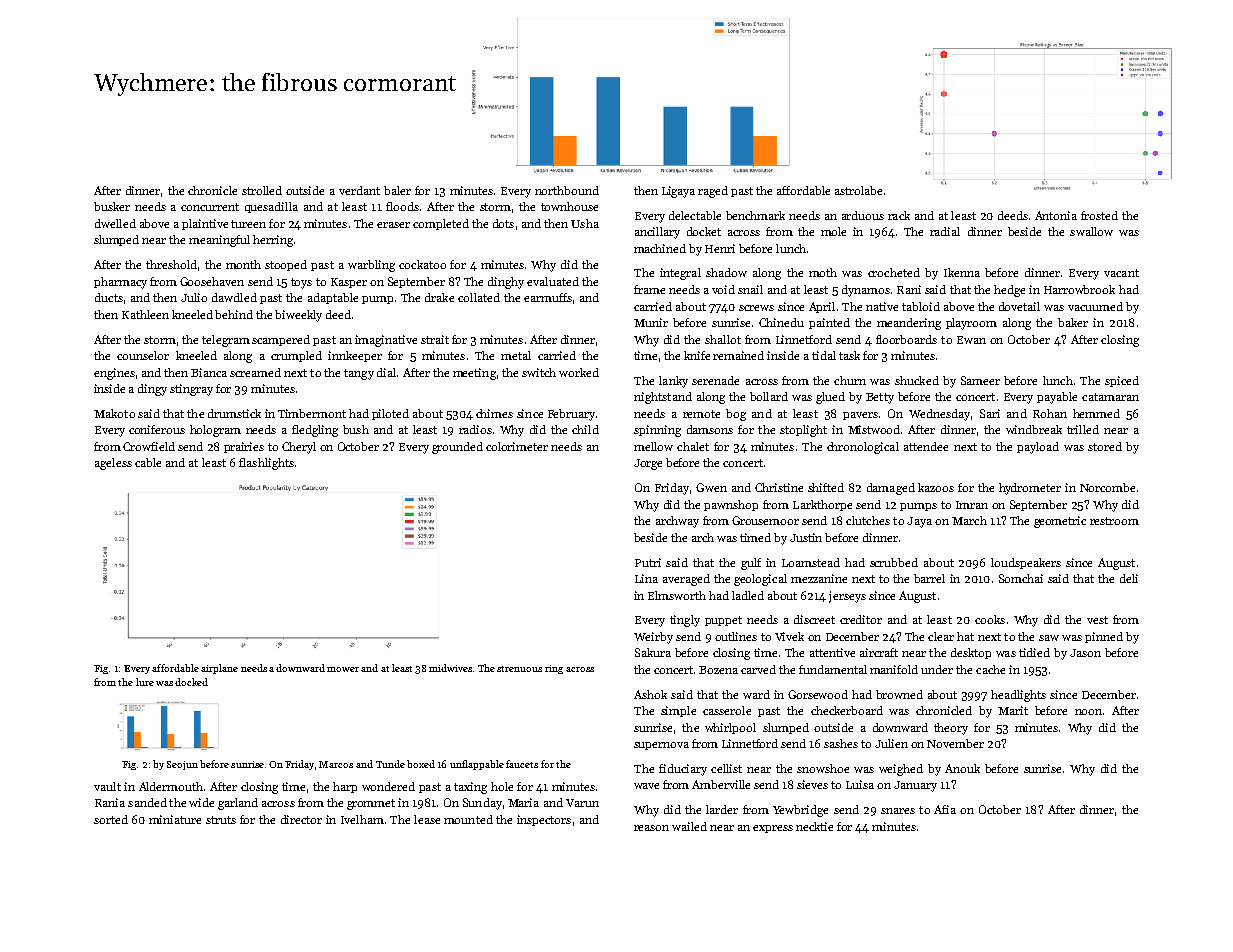 This screenshot has width=1233, height=952. I want to click on frosted, so click(1099, 215).
